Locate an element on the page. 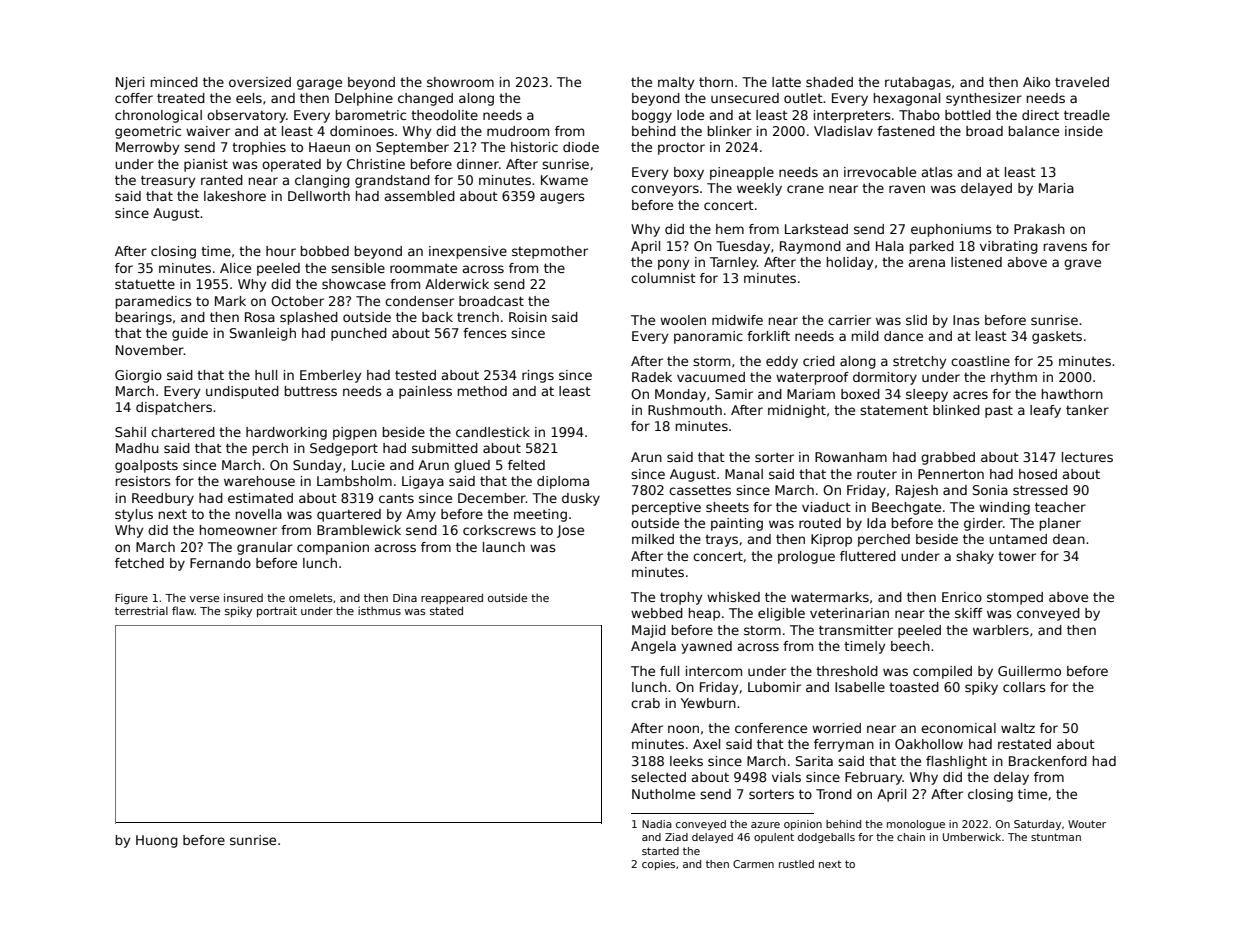 Image resolution: width=1233 pixels, height=952 pixels. Axel is located at coordinates (706, 744).
